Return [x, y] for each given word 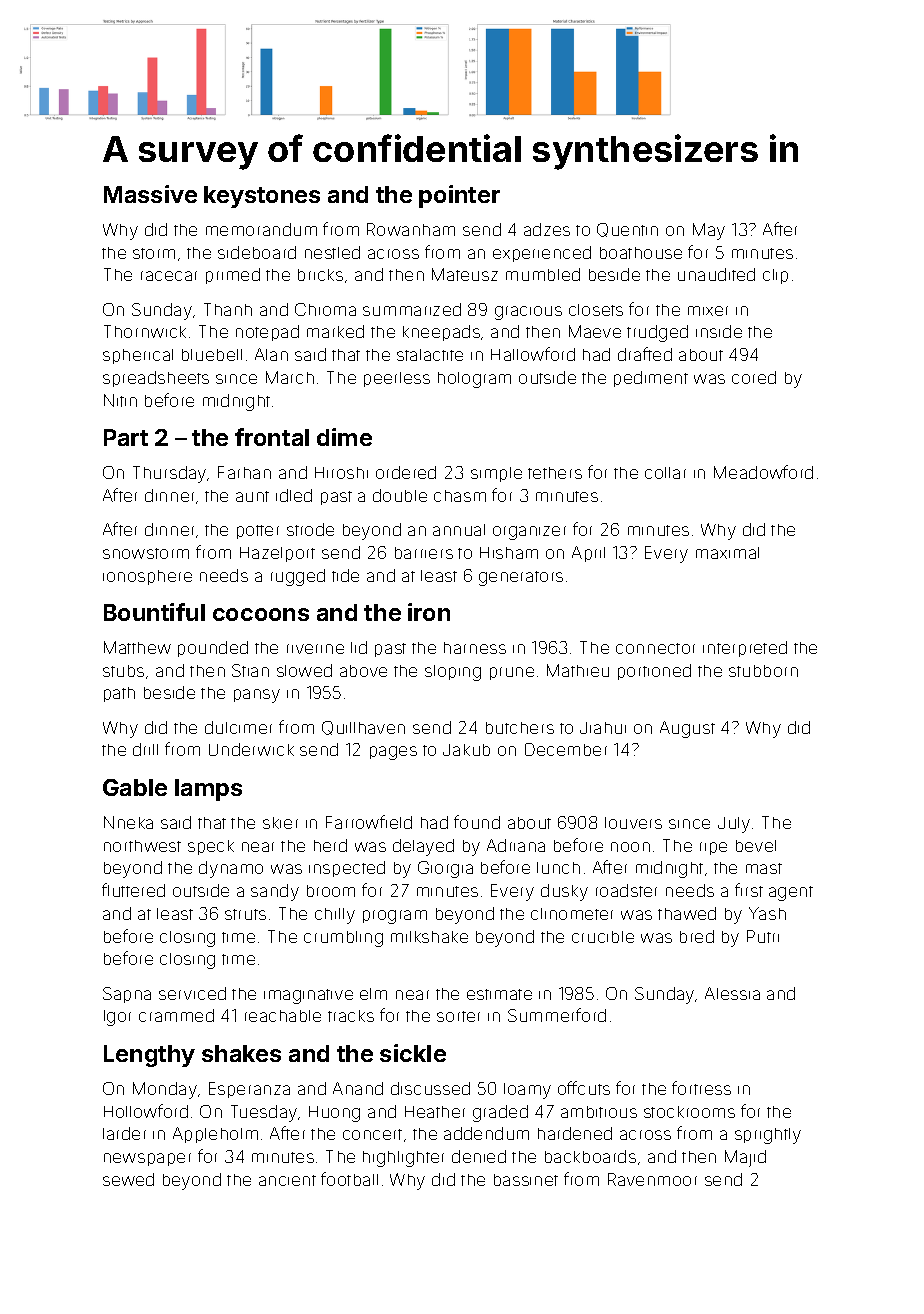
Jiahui [603, 728]
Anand [358, 1088]
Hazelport [277, 554]
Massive [150, 194]
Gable [135, 787]
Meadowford [763, 472]
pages [393, 753]
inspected [347, 869]
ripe [713, 848]
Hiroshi [341, 473]
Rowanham [411, 229]
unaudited [716, 274]
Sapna [127, 995]
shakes [241, 1053]
